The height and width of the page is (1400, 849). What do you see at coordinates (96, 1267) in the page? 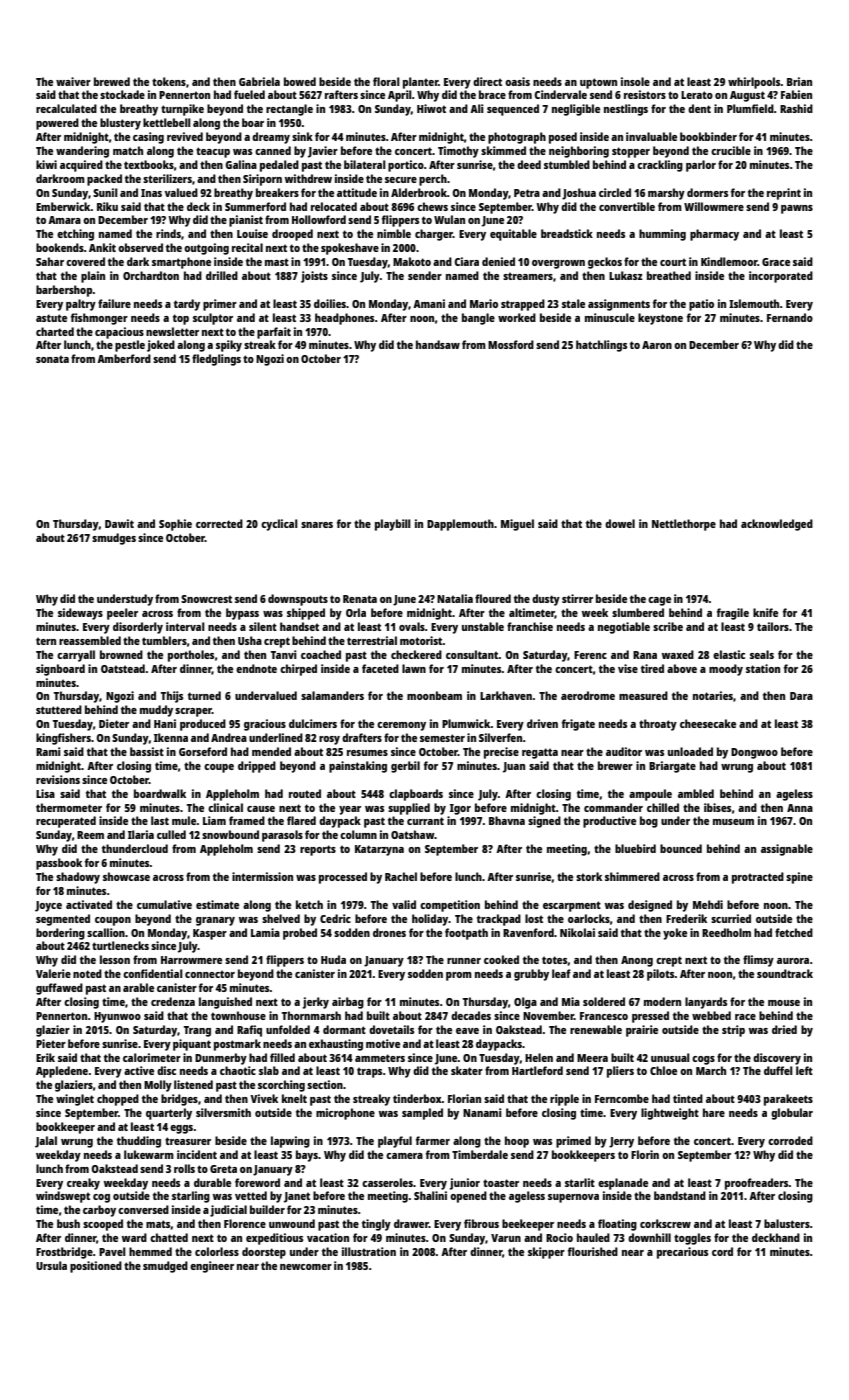
I see `positioned` at bounding box center [96, 1267].
